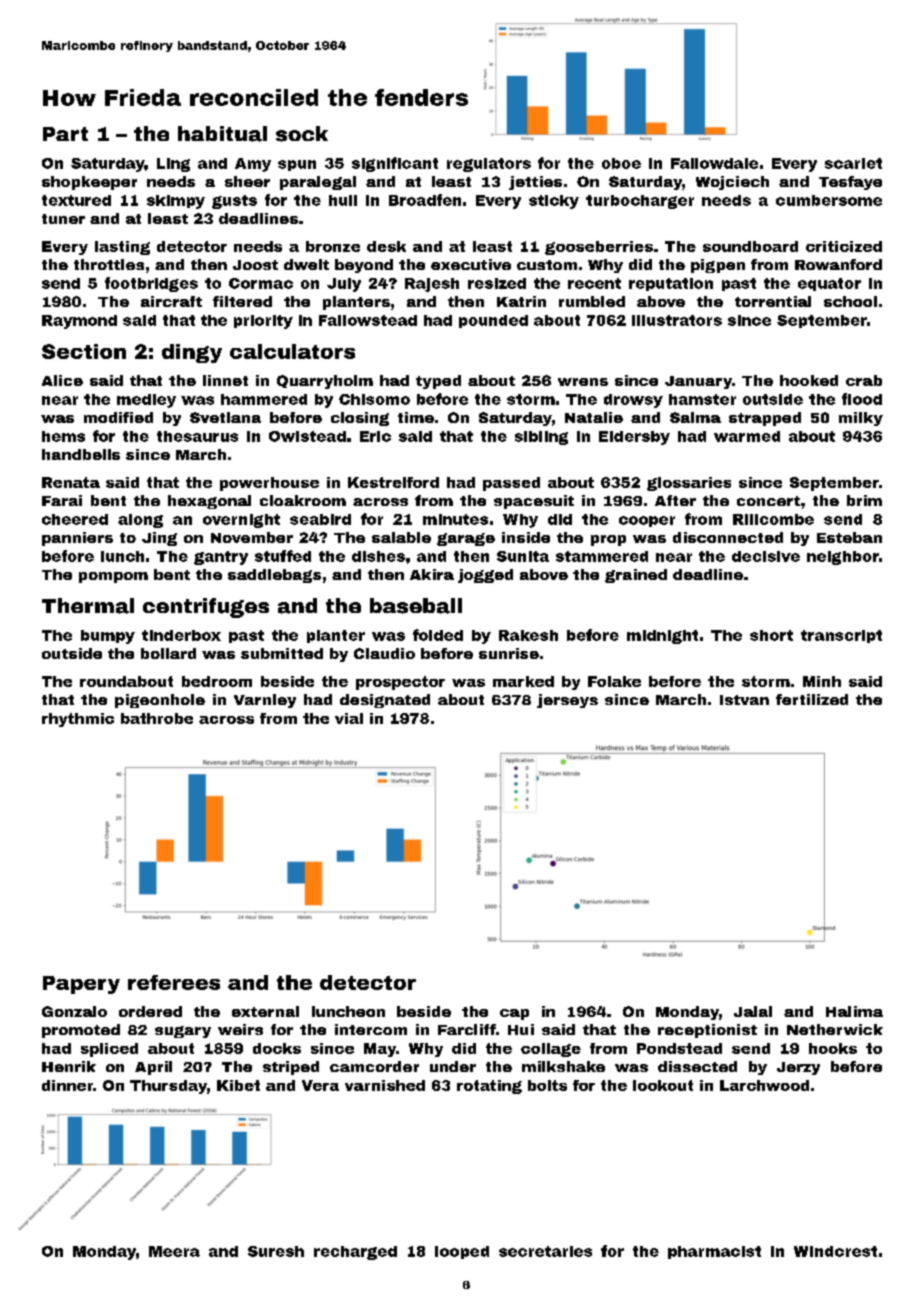 The height and width of the screenshot is (1308, 924). Describe the element at coordinates (567, 701) in the screenshot. I see `jerseys` at that location.
